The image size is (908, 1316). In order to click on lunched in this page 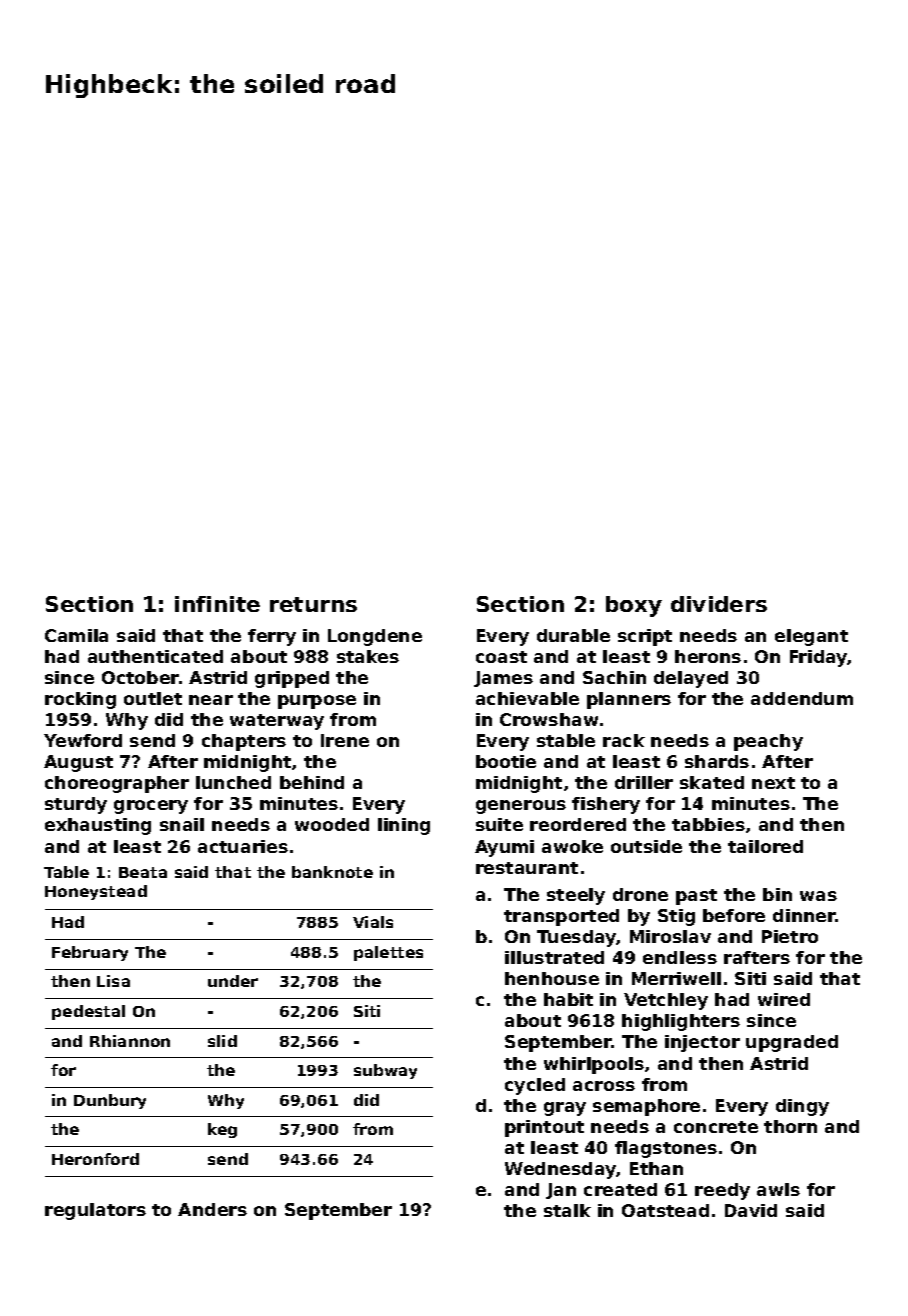, I will do `click(233, 782)`.
